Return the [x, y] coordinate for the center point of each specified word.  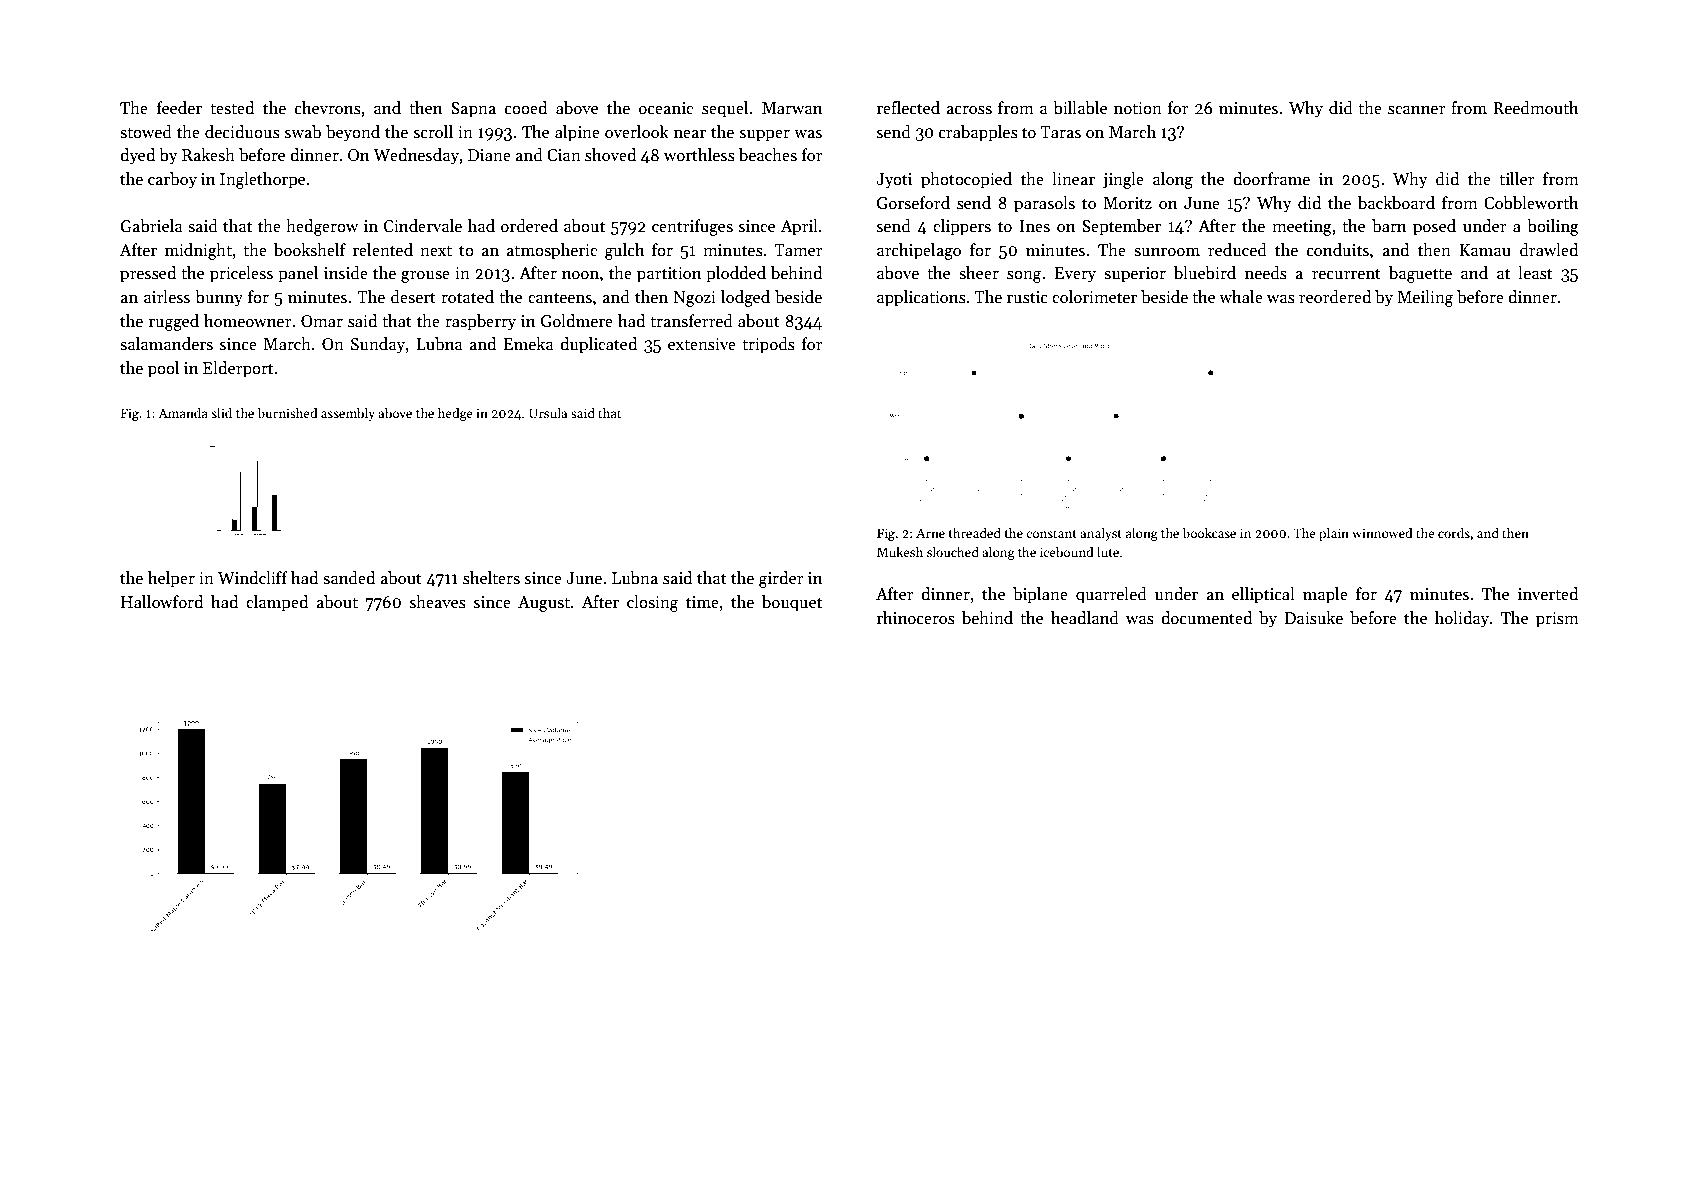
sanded [349, 578]
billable [1080, 108]
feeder [179, 108]
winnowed [1382, 533]
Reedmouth [1536, 108]
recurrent [1346, 274]
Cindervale [423, 226]
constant [1051, 534]
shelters [491, 578]
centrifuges [692, 227]
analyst [1101, 534]
